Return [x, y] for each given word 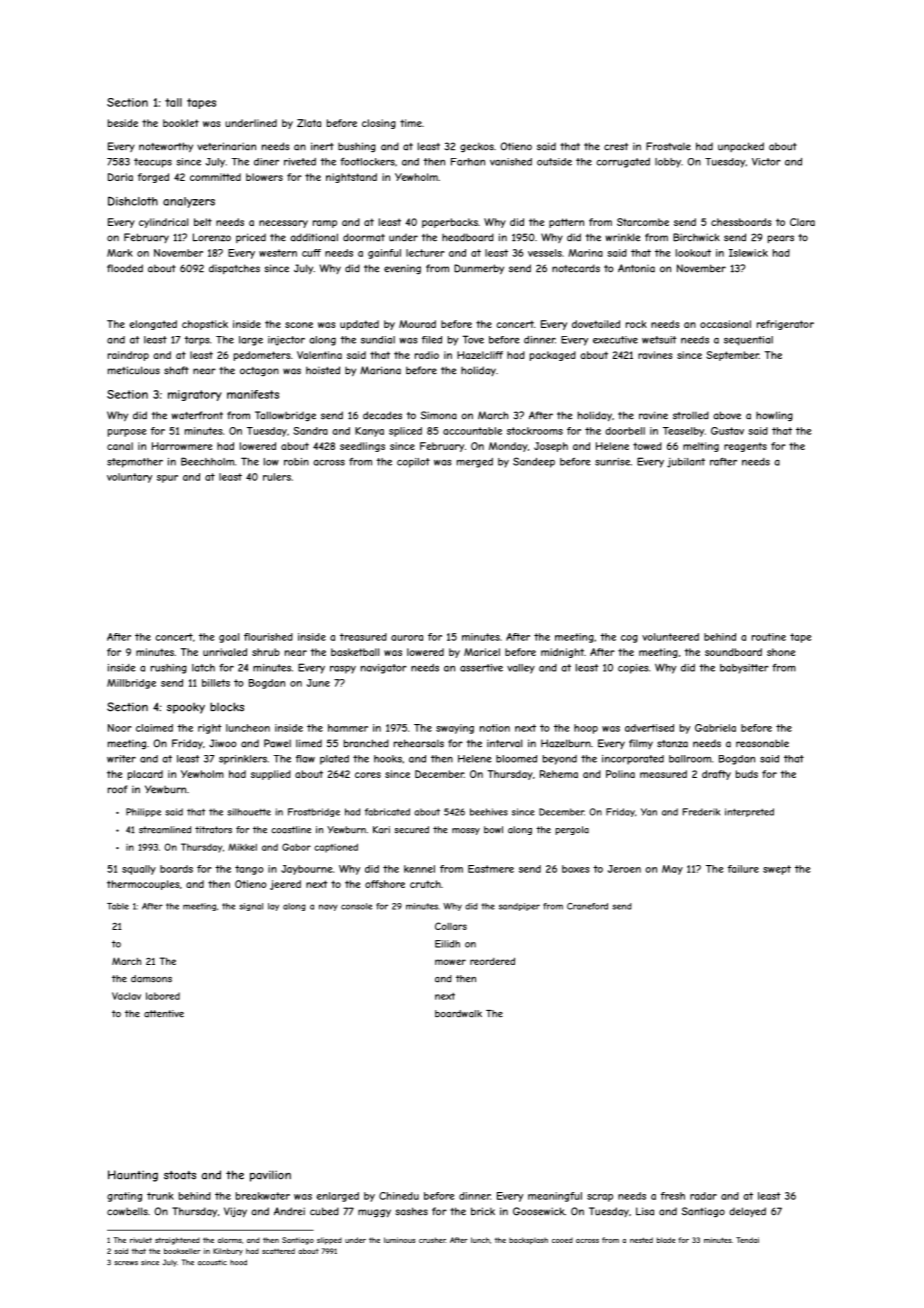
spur [167, 479]
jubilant [686, 463]
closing [379, 124]
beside [123, 123]
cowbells [127, 1211]
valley [521, 669]
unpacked [741, 147]
